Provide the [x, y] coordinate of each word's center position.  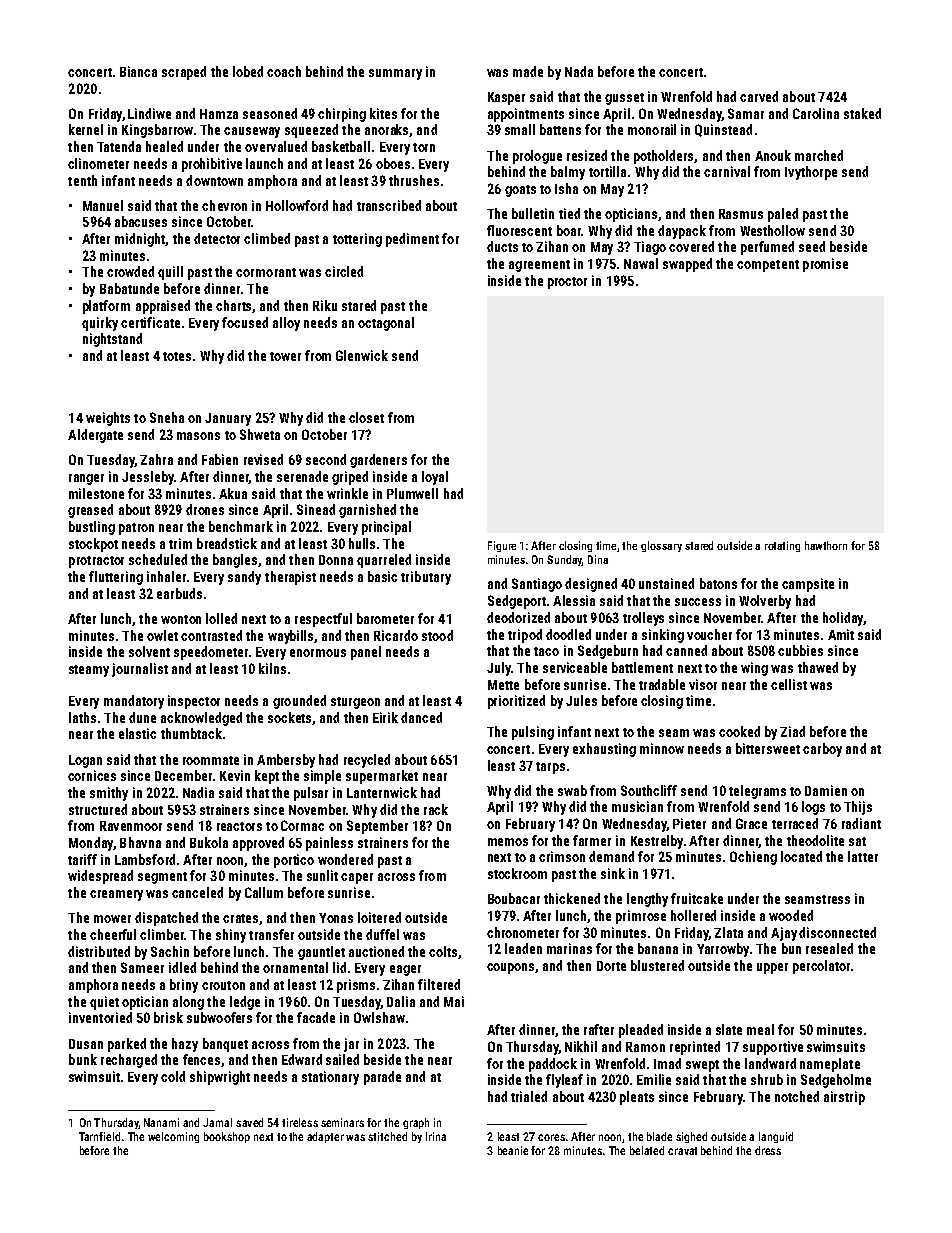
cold [173, 1076]
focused [245, 322]
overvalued [276, 146]
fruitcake [697, 898]
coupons [511, 968]
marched [819, 155]
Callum [264, 892]
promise [825, 265]
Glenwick [362, 355]
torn [424, 147]
